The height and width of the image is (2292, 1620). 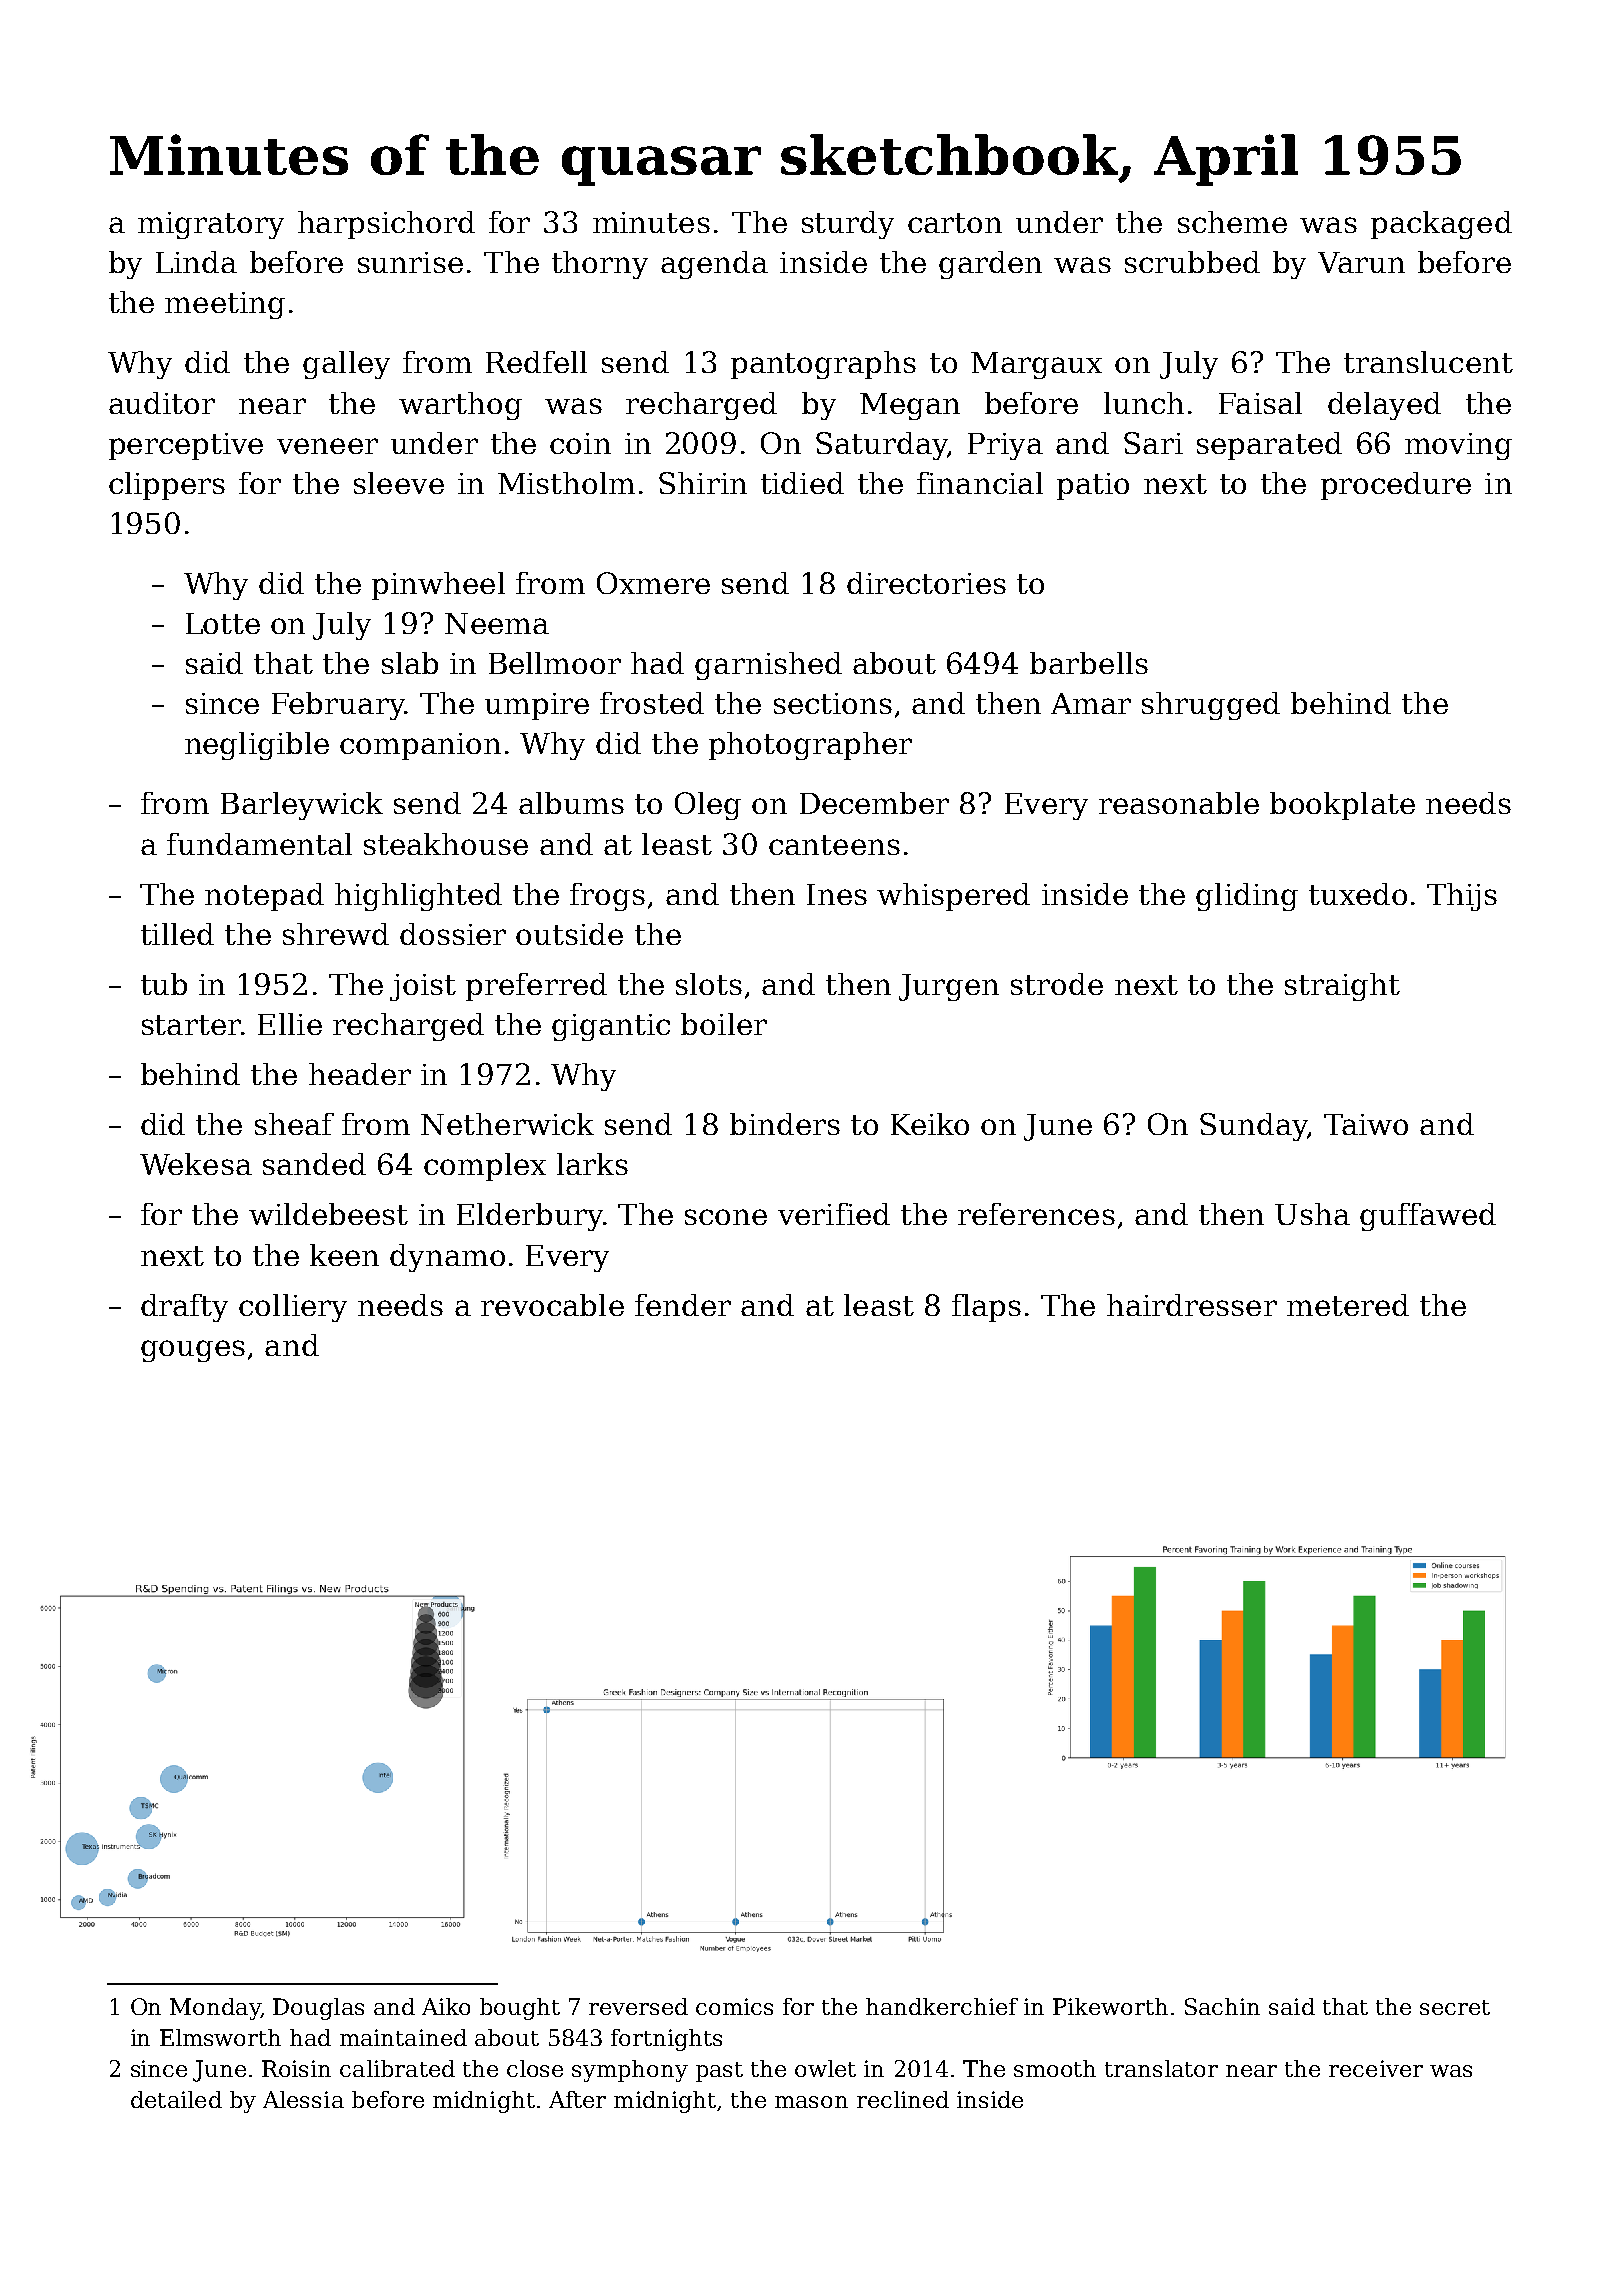 What do you see at coordinates (1361, 262) in the image?
I see `Varun` at bounding box center [1361, 262].
